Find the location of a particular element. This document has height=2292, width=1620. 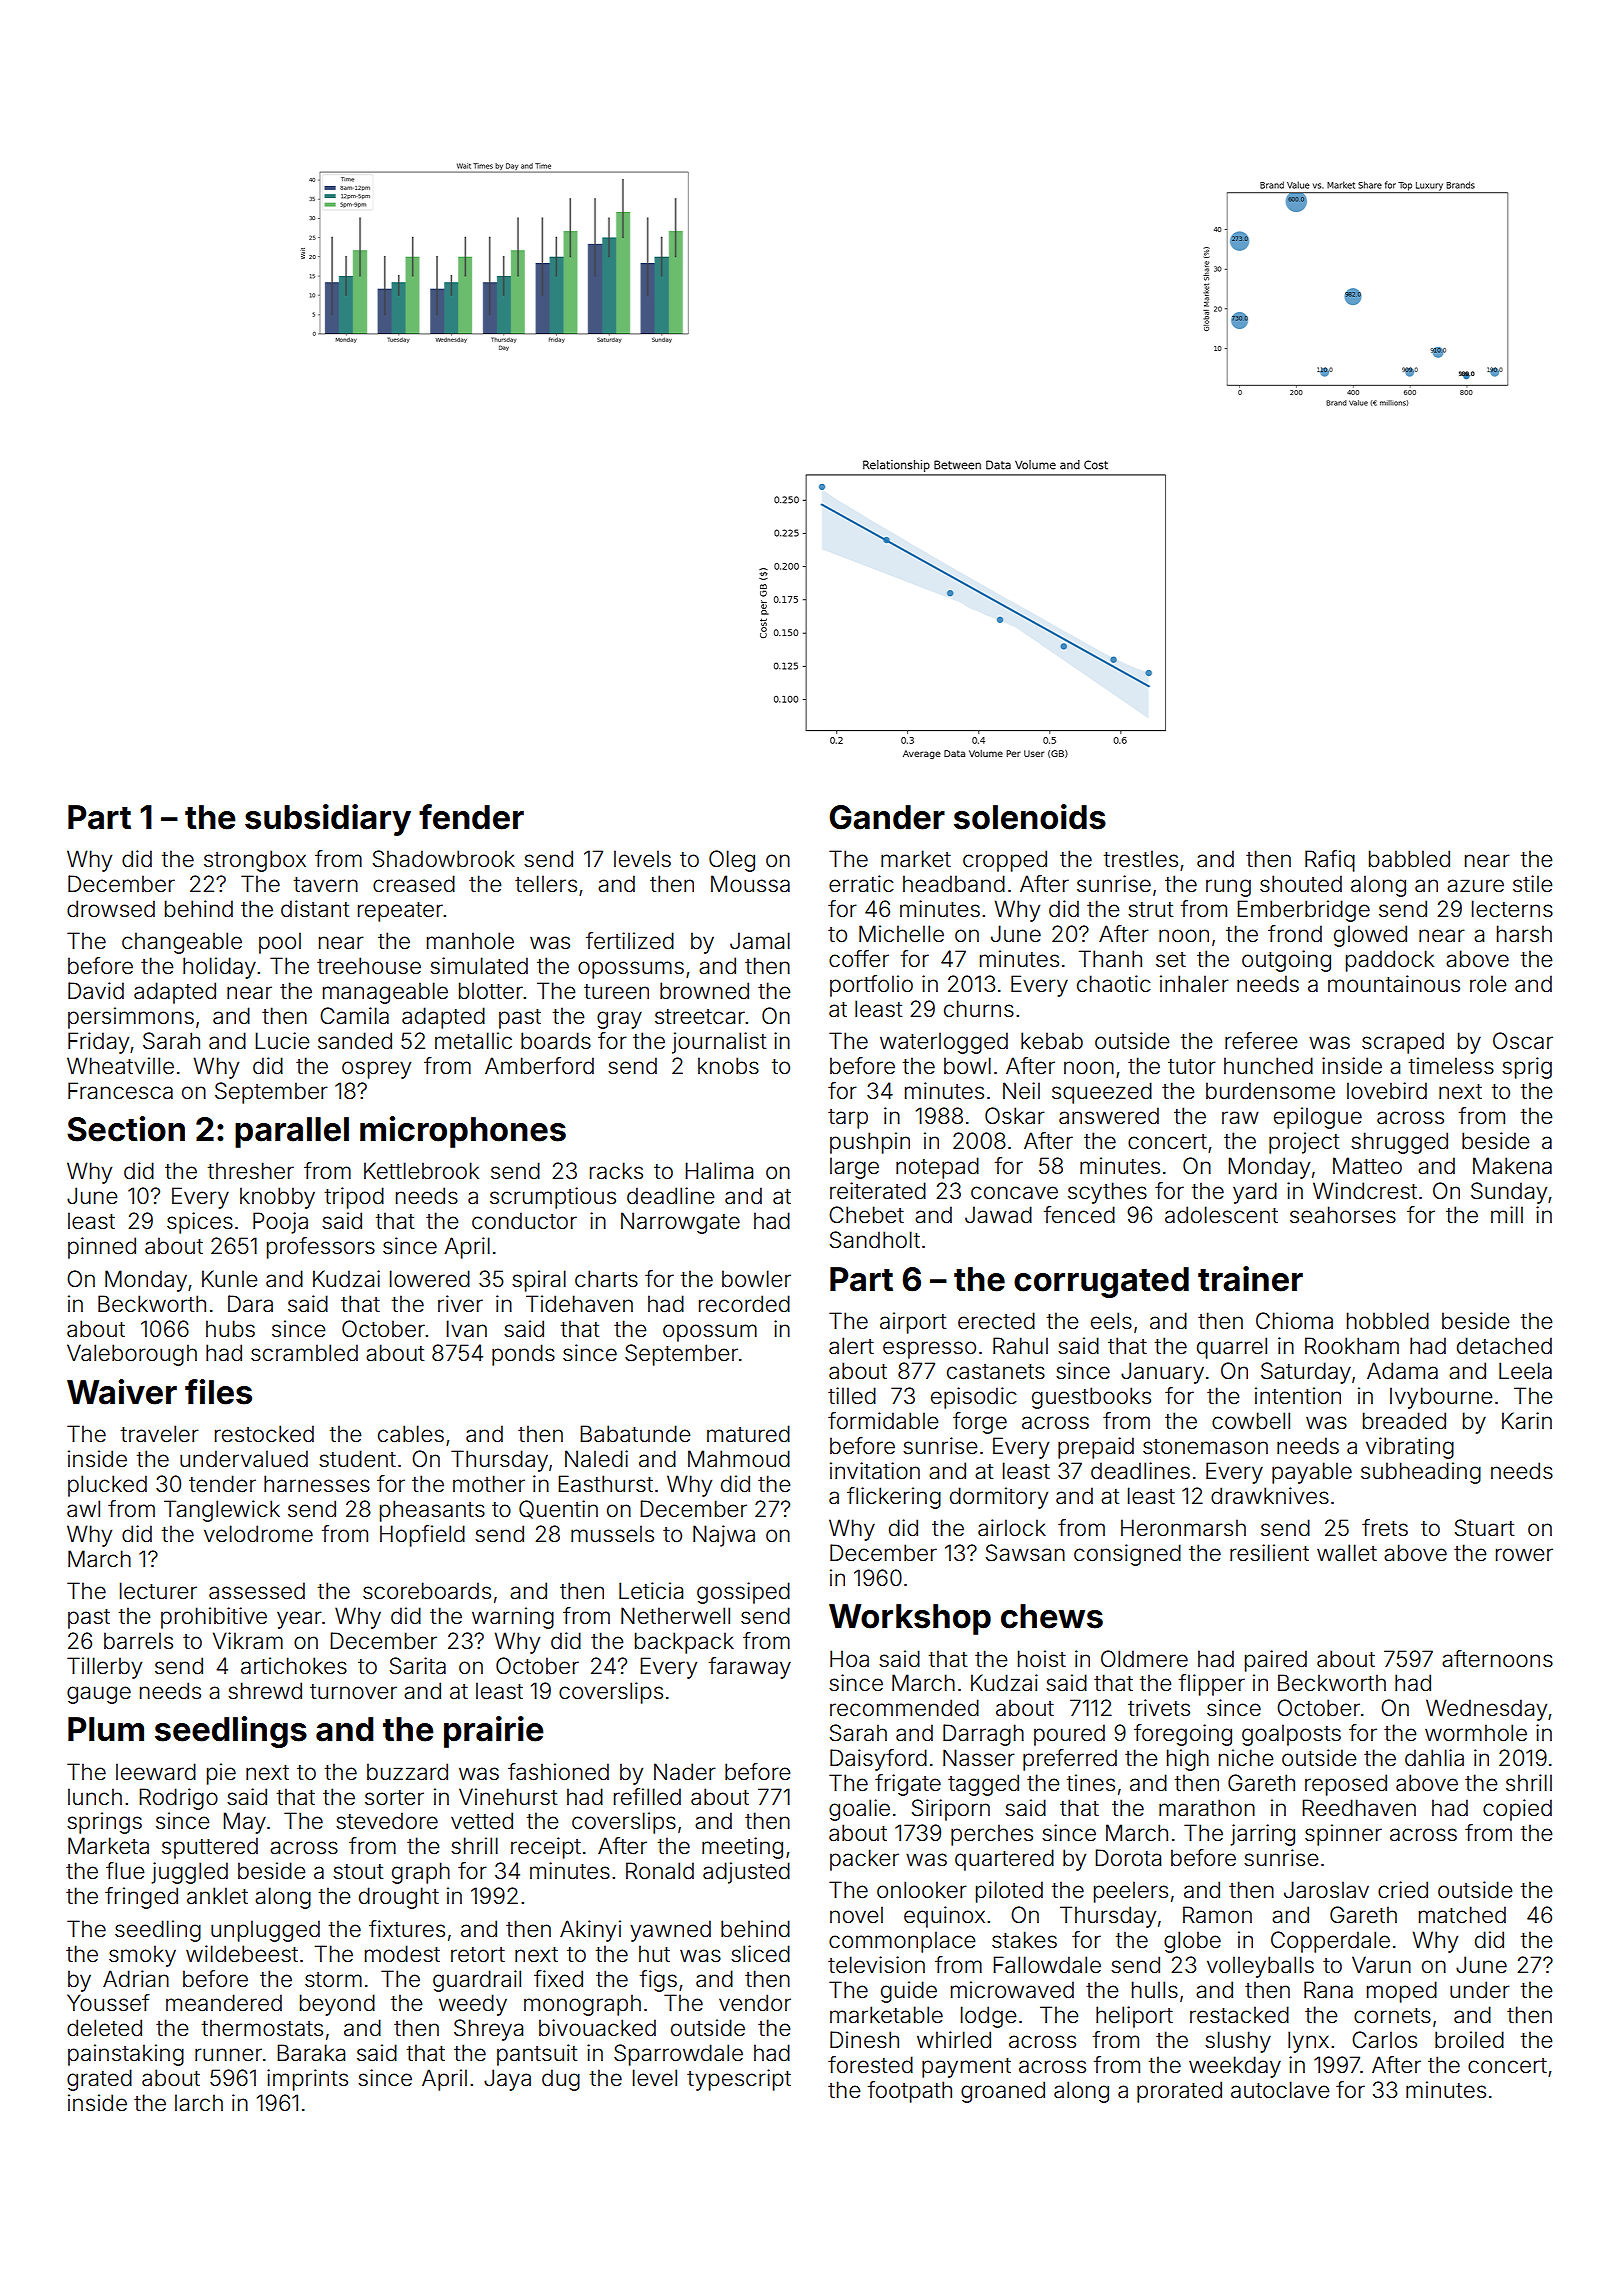

seahorses is located at coordinates (1343, 1215).
